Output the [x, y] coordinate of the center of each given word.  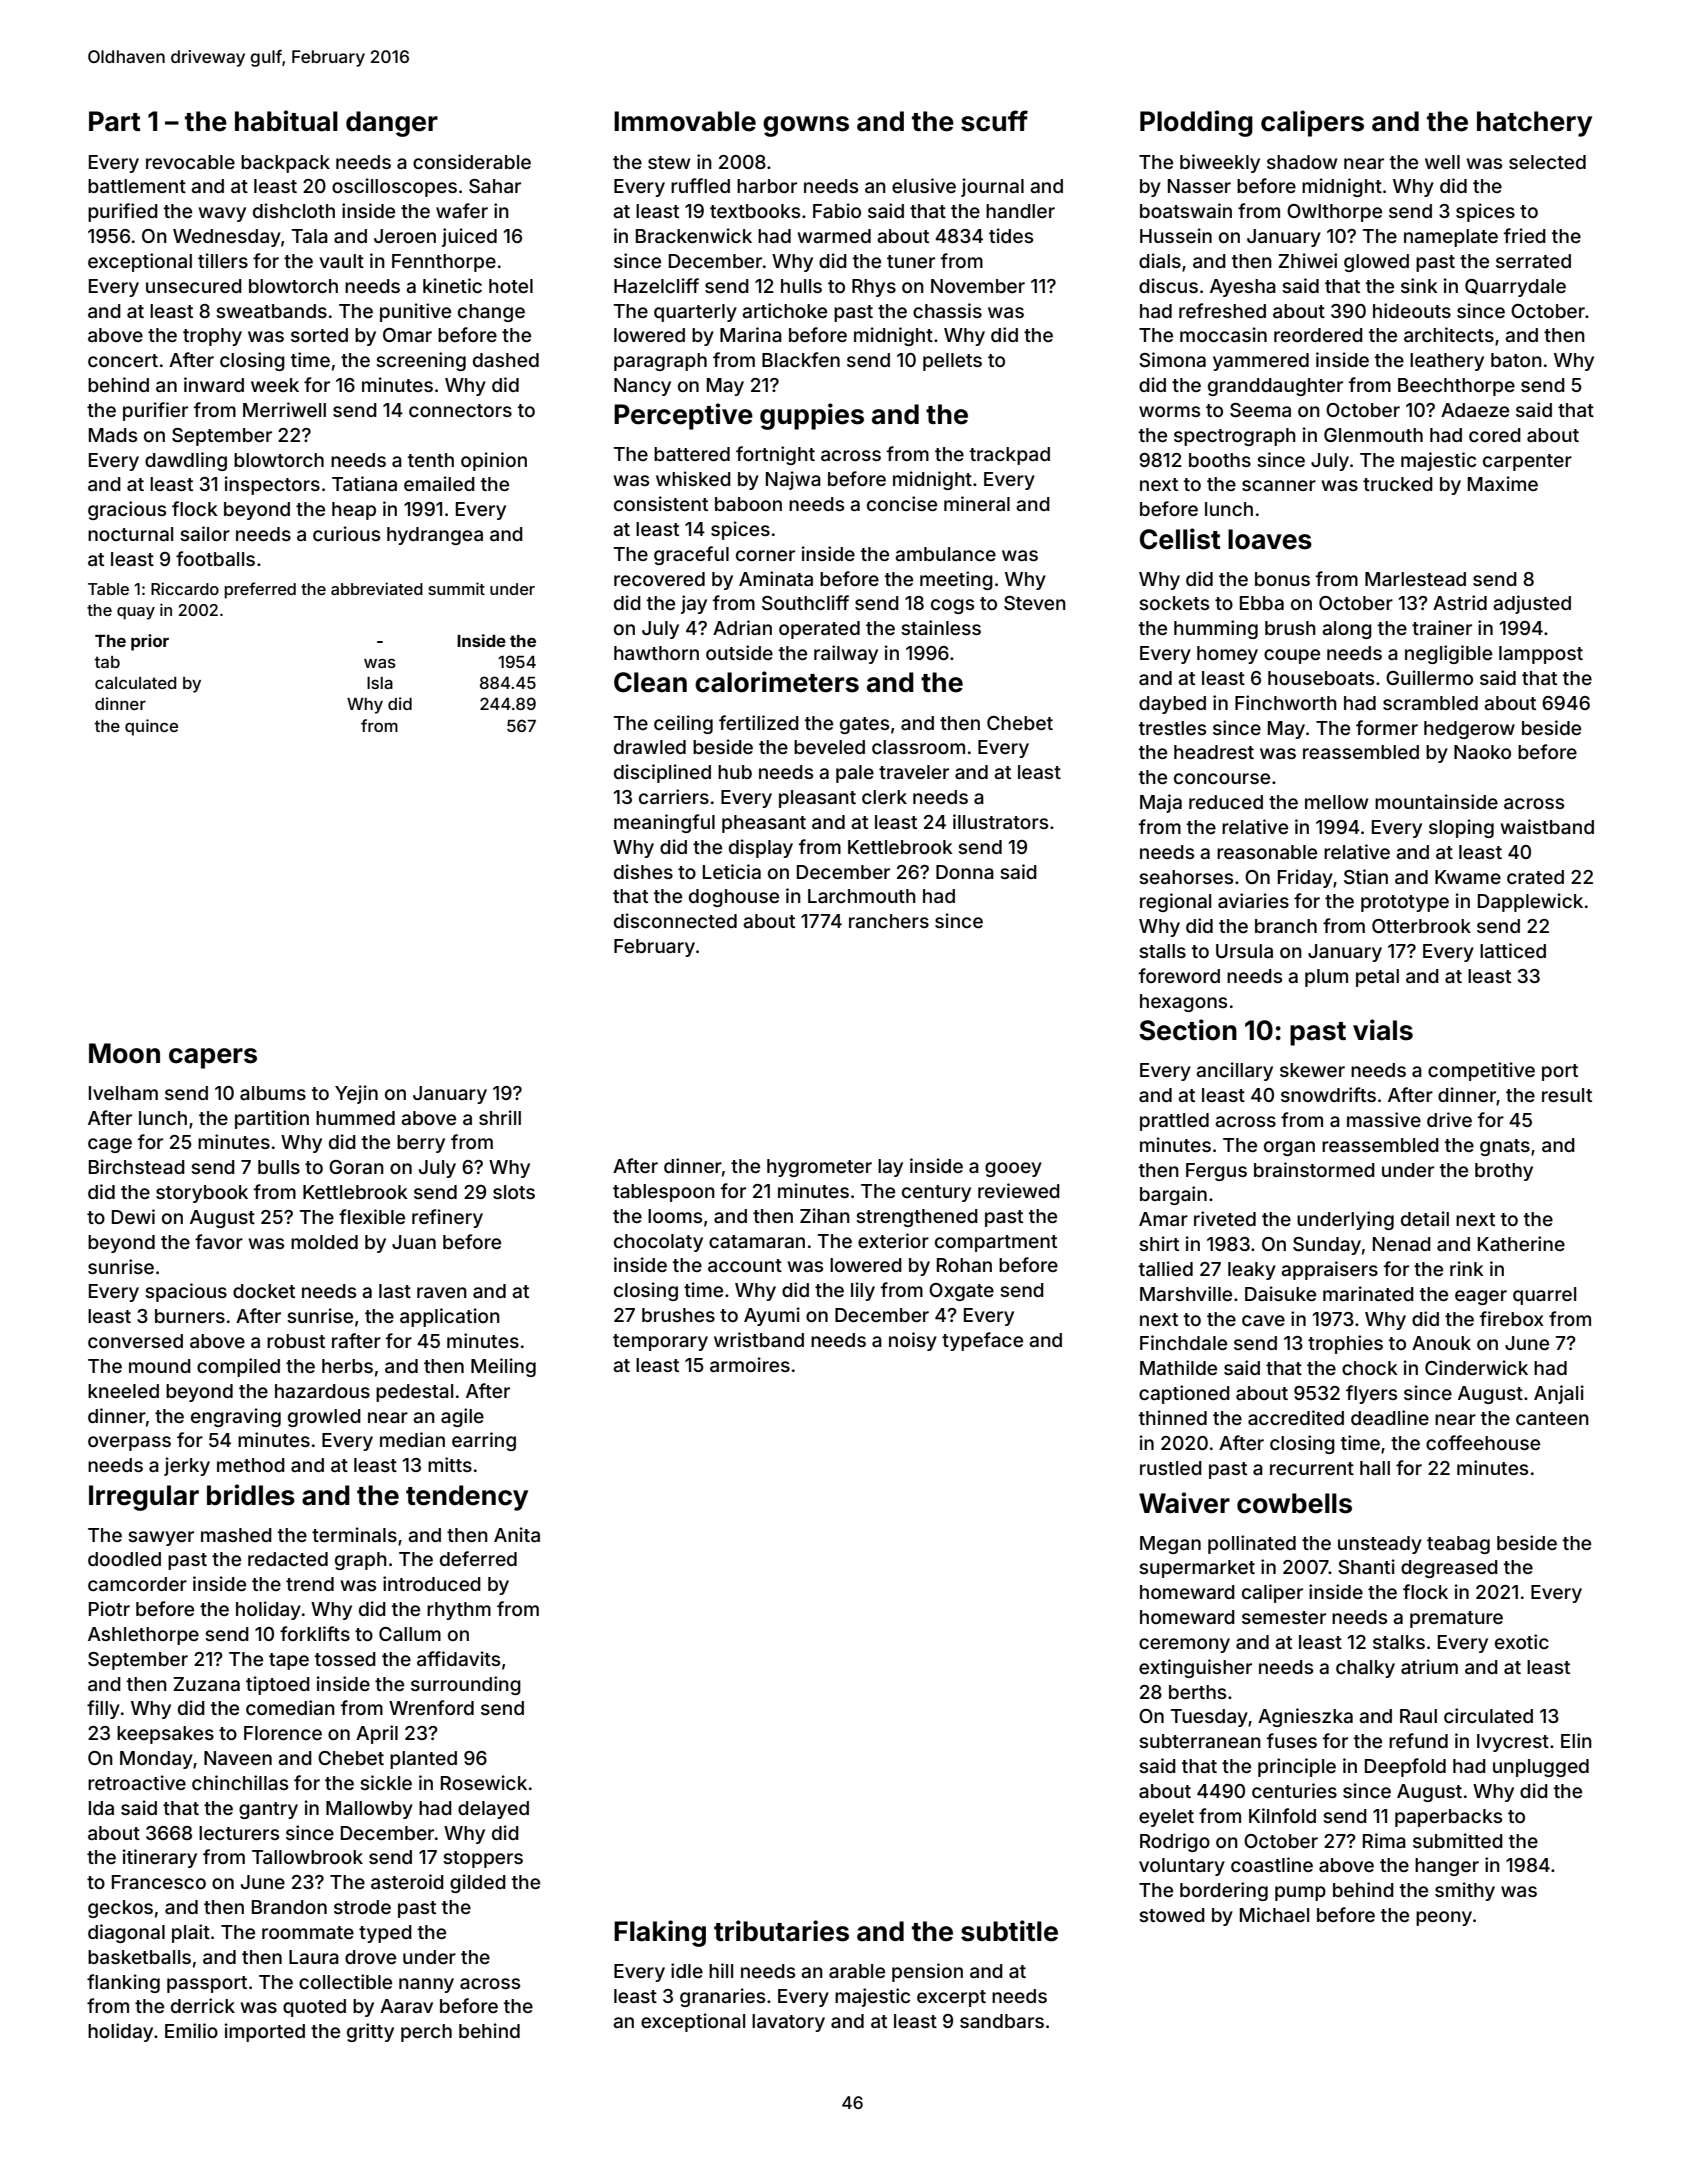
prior [150, 642]
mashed [236, 1535]
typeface [982, 1341]
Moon [124, 1053]
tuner [911, 261]
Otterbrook [1421, 926]
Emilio [191, 2030]
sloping [1461, 828]
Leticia [732, 871]
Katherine [1521, 1243]
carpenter [1527, 462]
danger [392, 124]
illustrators [1000, 821]
